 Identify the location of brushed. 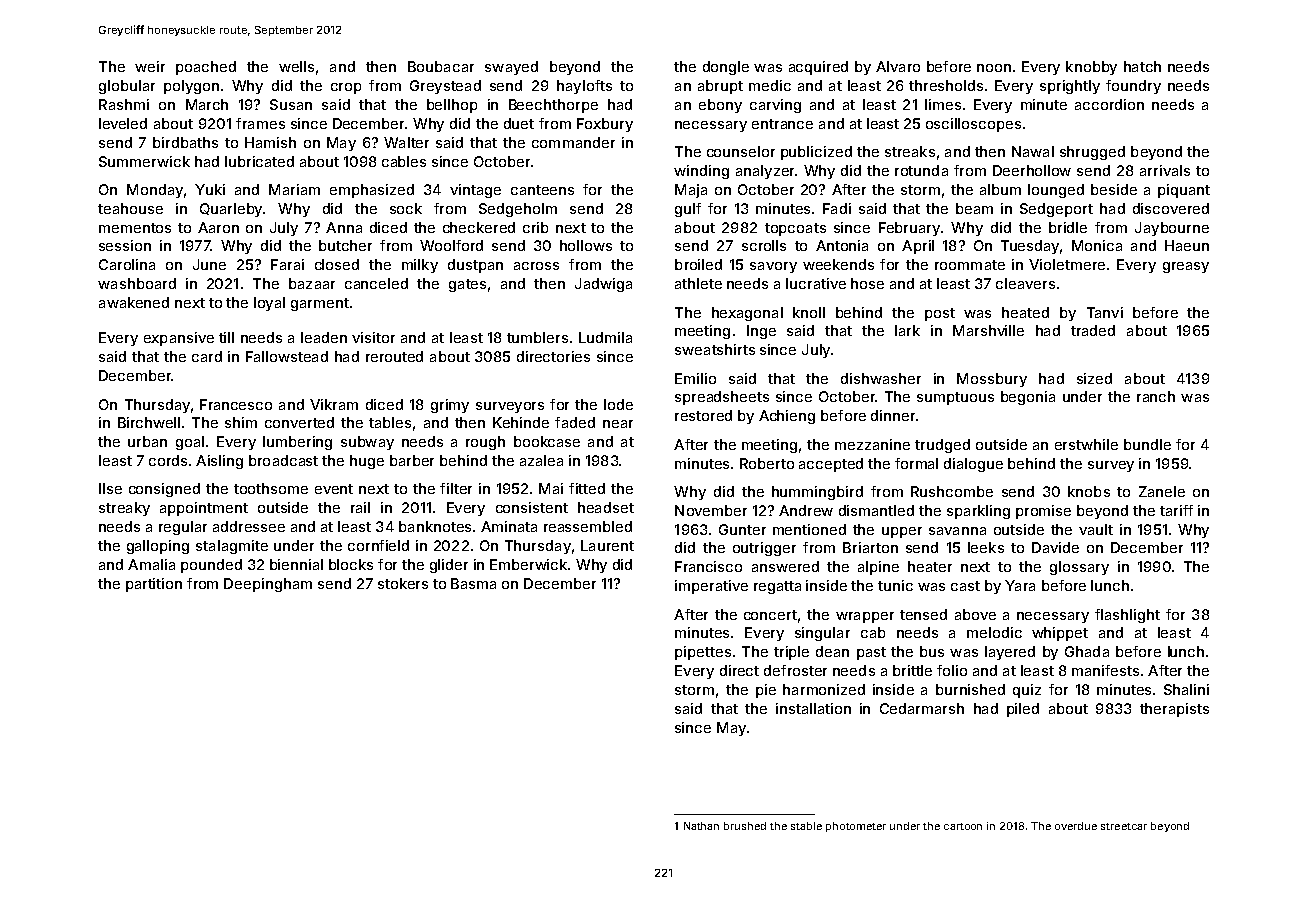
(745, 826).
